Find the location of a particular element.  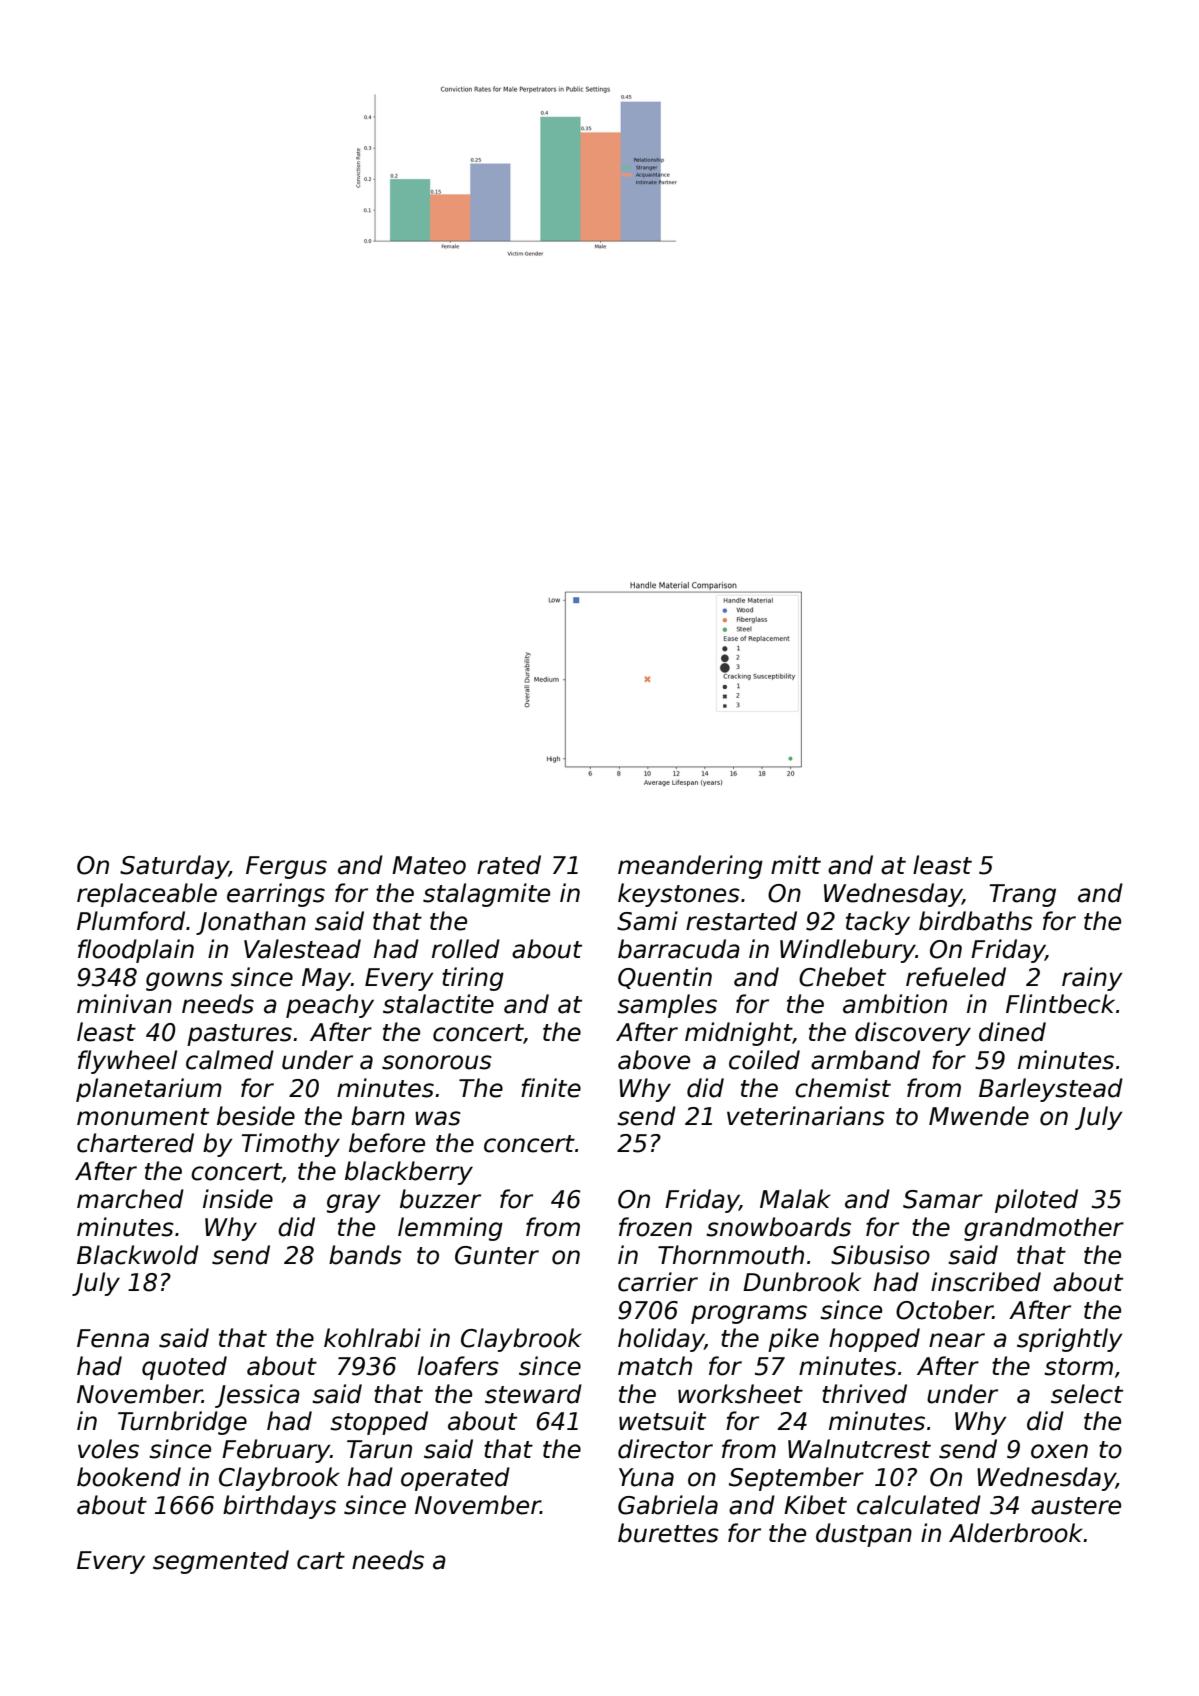

dined is located at coordinates (1012, 1032).
